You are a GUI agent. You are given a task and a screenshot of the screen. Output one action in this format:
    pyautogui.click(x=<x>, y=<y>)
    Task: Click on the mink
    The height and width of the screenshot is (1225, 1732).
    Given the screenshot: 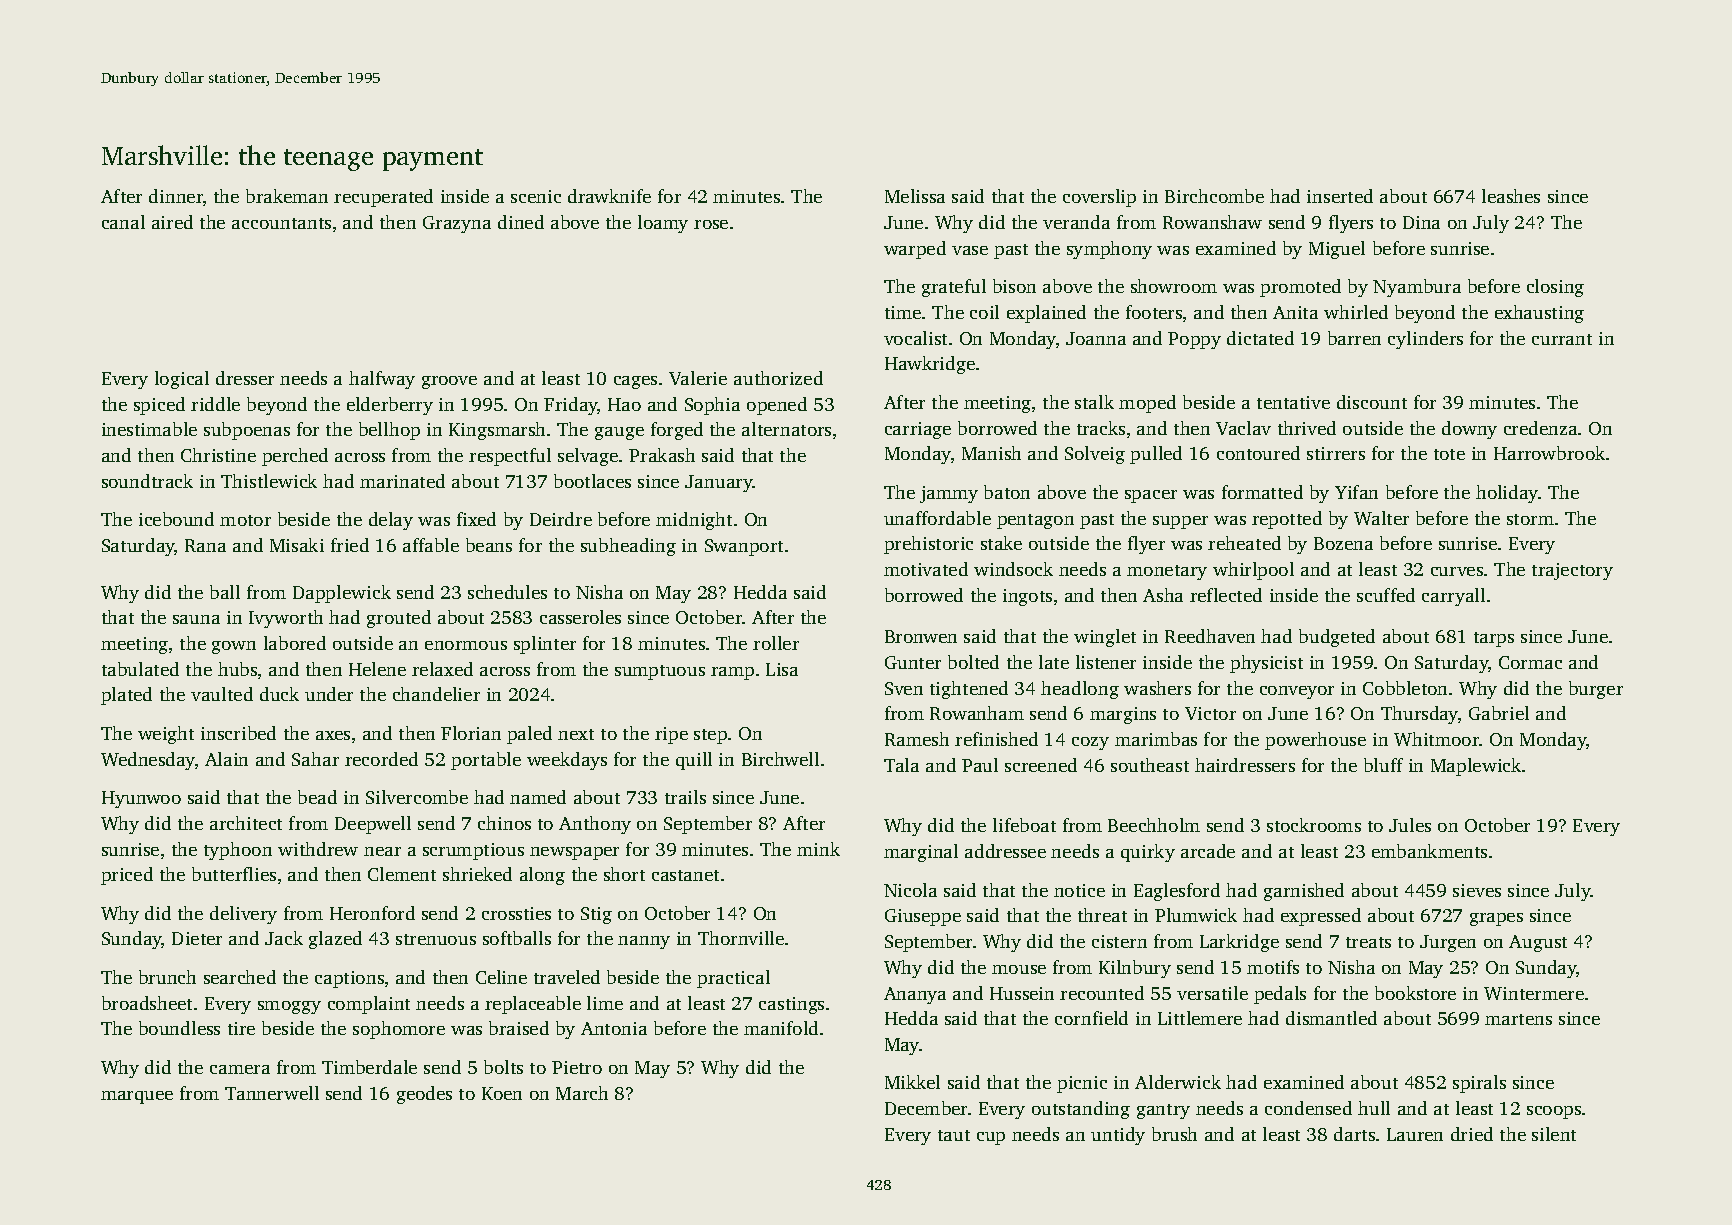 What is the action you would take?
    pyautogui.click(x=818, y=849)
